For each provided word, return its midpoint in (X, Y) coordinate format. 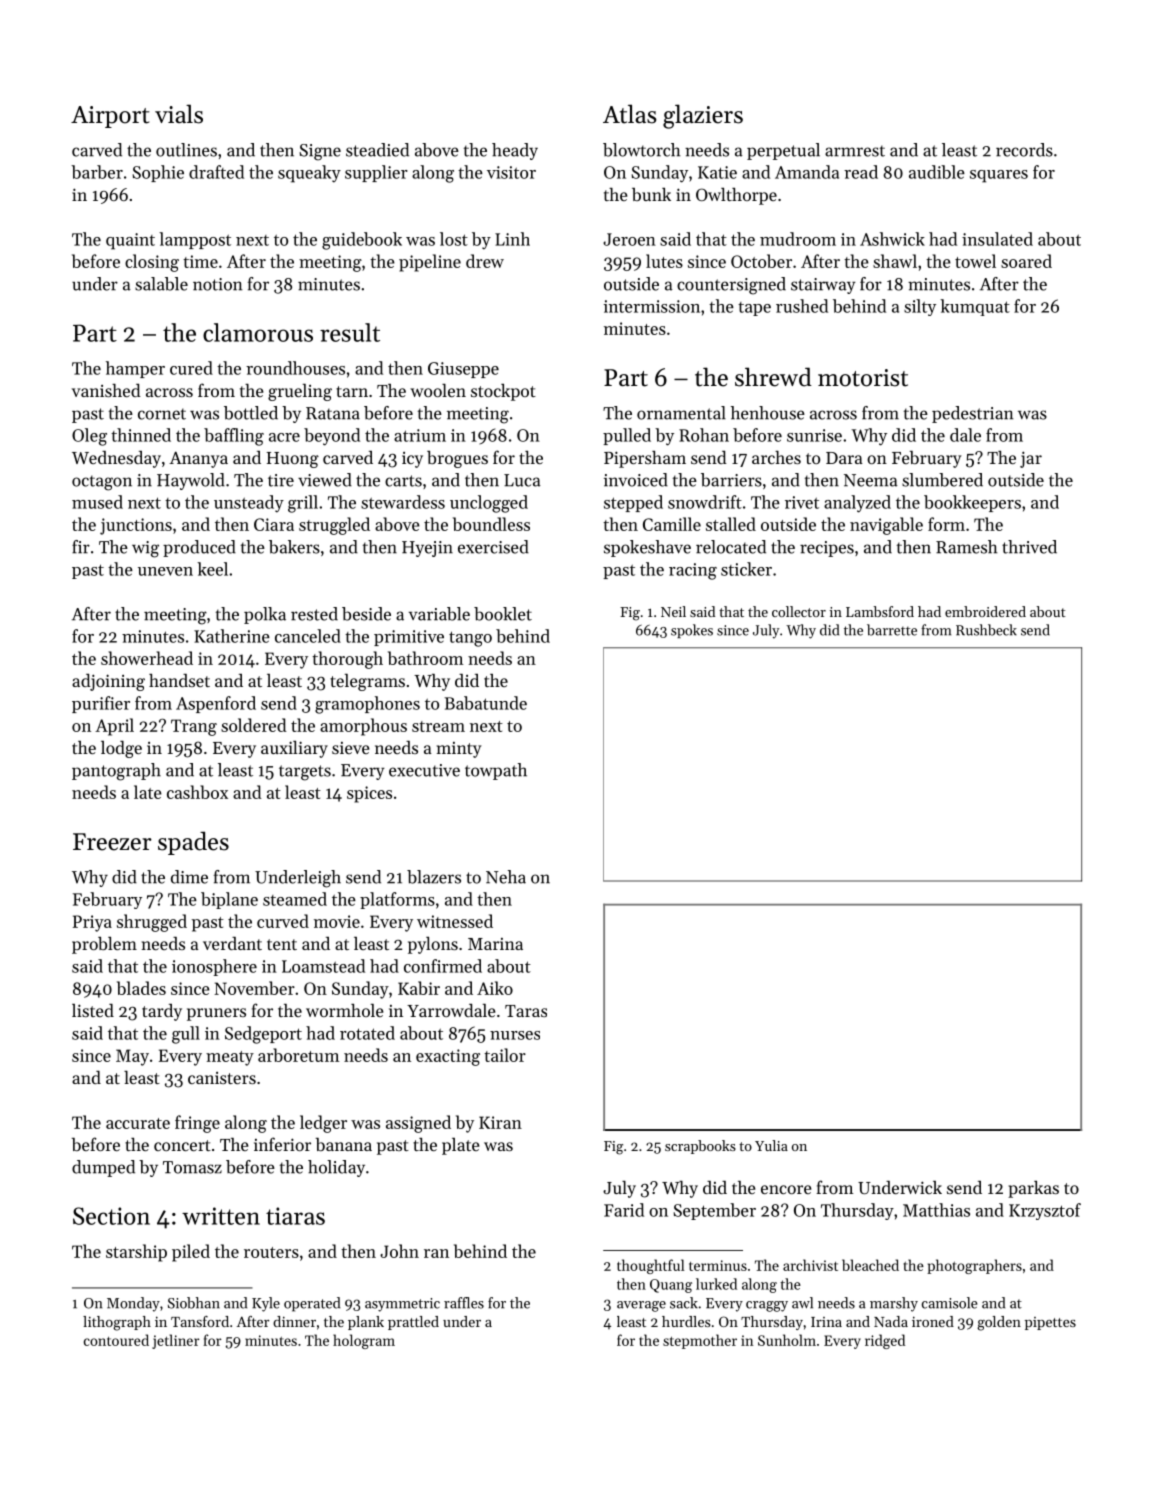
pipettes (1050, 1323)
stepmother (700, 1341)
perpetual (783, 151)
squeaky (309, 174)
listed (93, 1010)
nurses (515, 1035)
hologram (364, 1341)
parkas (1033, 1189)
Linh (512, 239)
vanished (106, 390)
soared (1026, 261)
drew (485, 261)
